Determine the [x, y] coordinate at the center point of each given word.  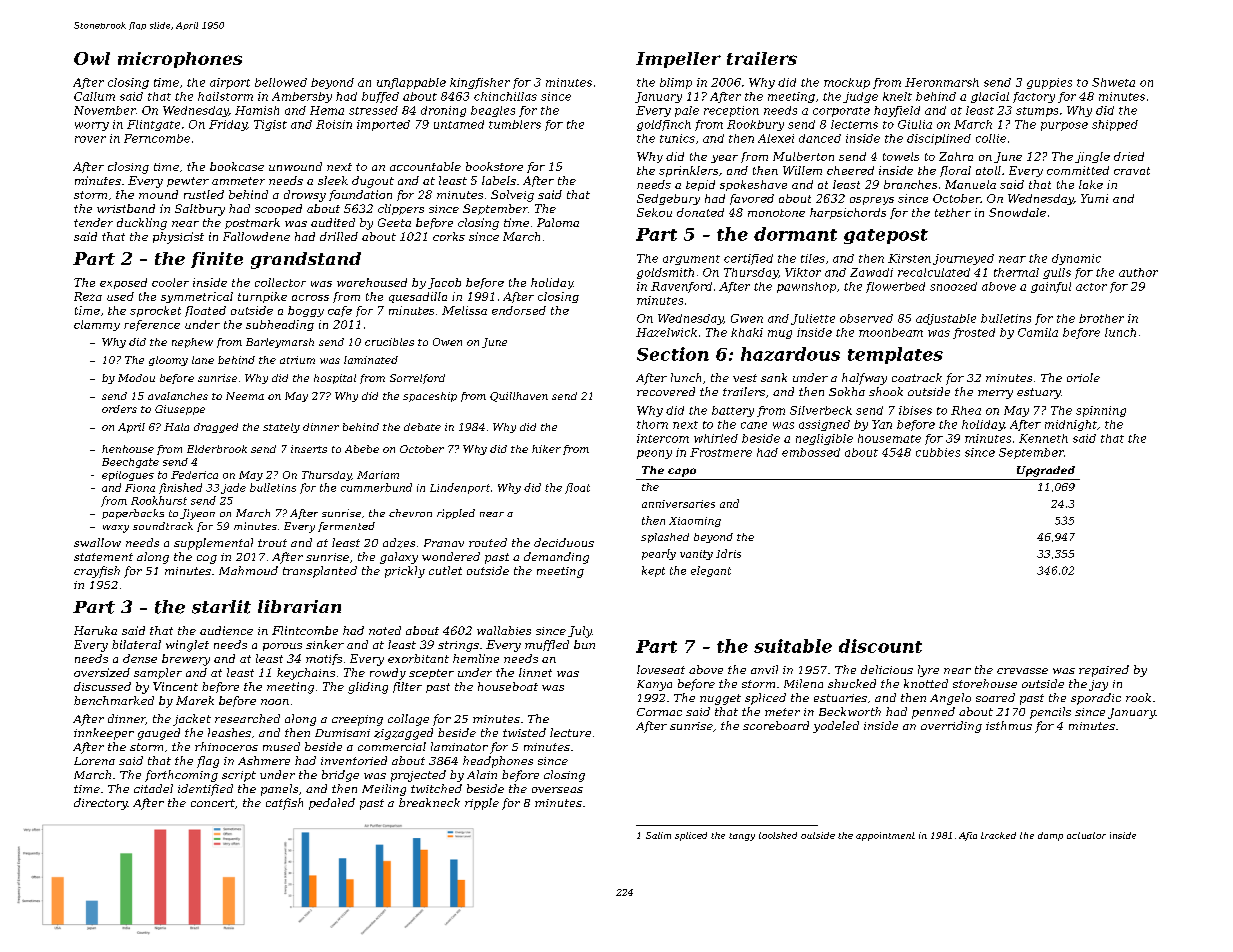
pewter [188, 182]
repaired [1104, 671]
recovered [666, 391]
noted [385, 630]
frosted [974, 333]
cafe [340, 311]
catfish [284, 804]
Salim [658, 835]
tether [953, 212]
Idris [728, 553]
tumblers [515, 124]
